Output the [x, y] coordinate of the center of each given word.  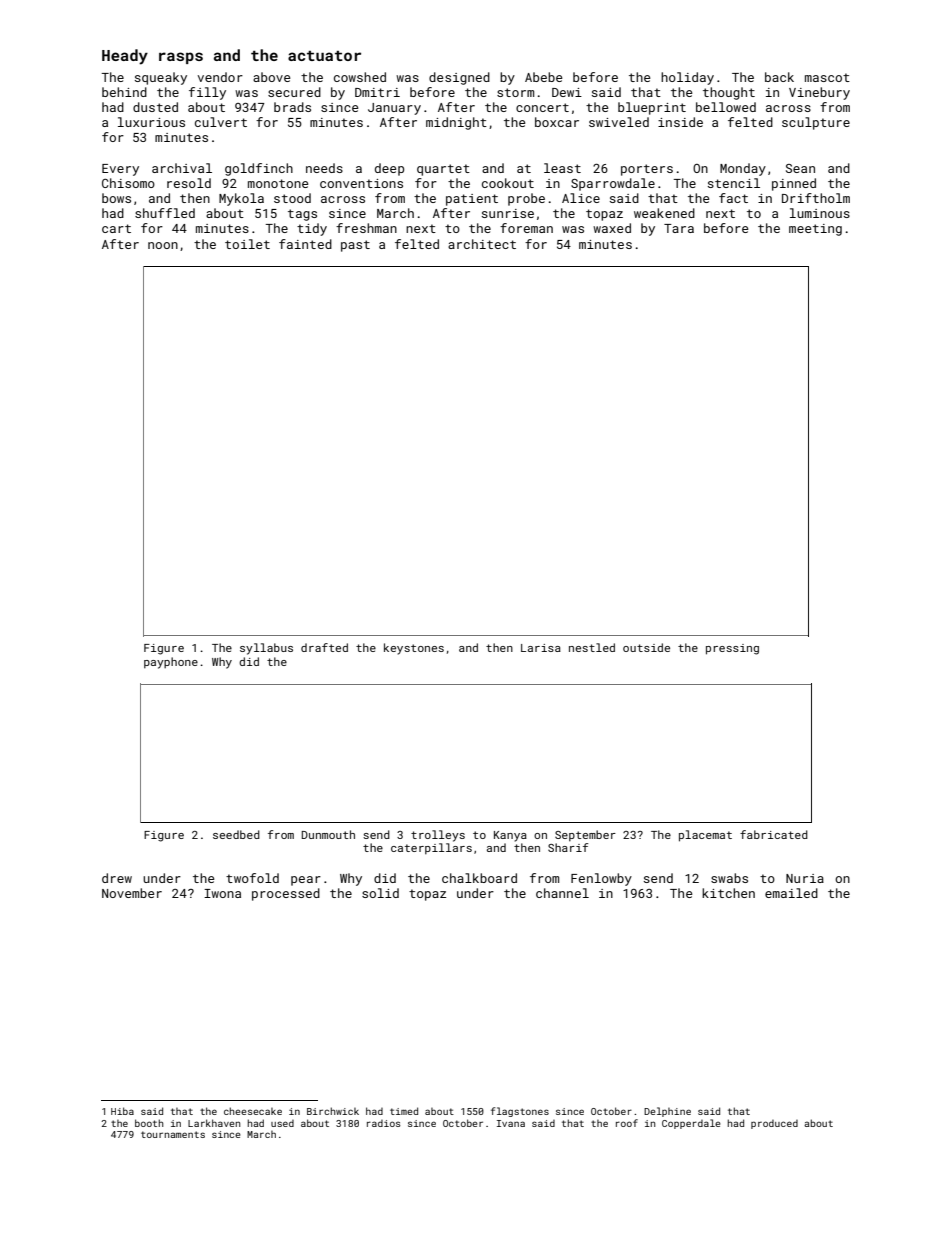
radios [384, 1123]
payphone [171, 663]
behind [124, 92]
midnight [456, 123]
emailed [791, 893]
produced [774, 1124]
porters [647, 170]
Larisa [541, 648]
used [282, 1123]
